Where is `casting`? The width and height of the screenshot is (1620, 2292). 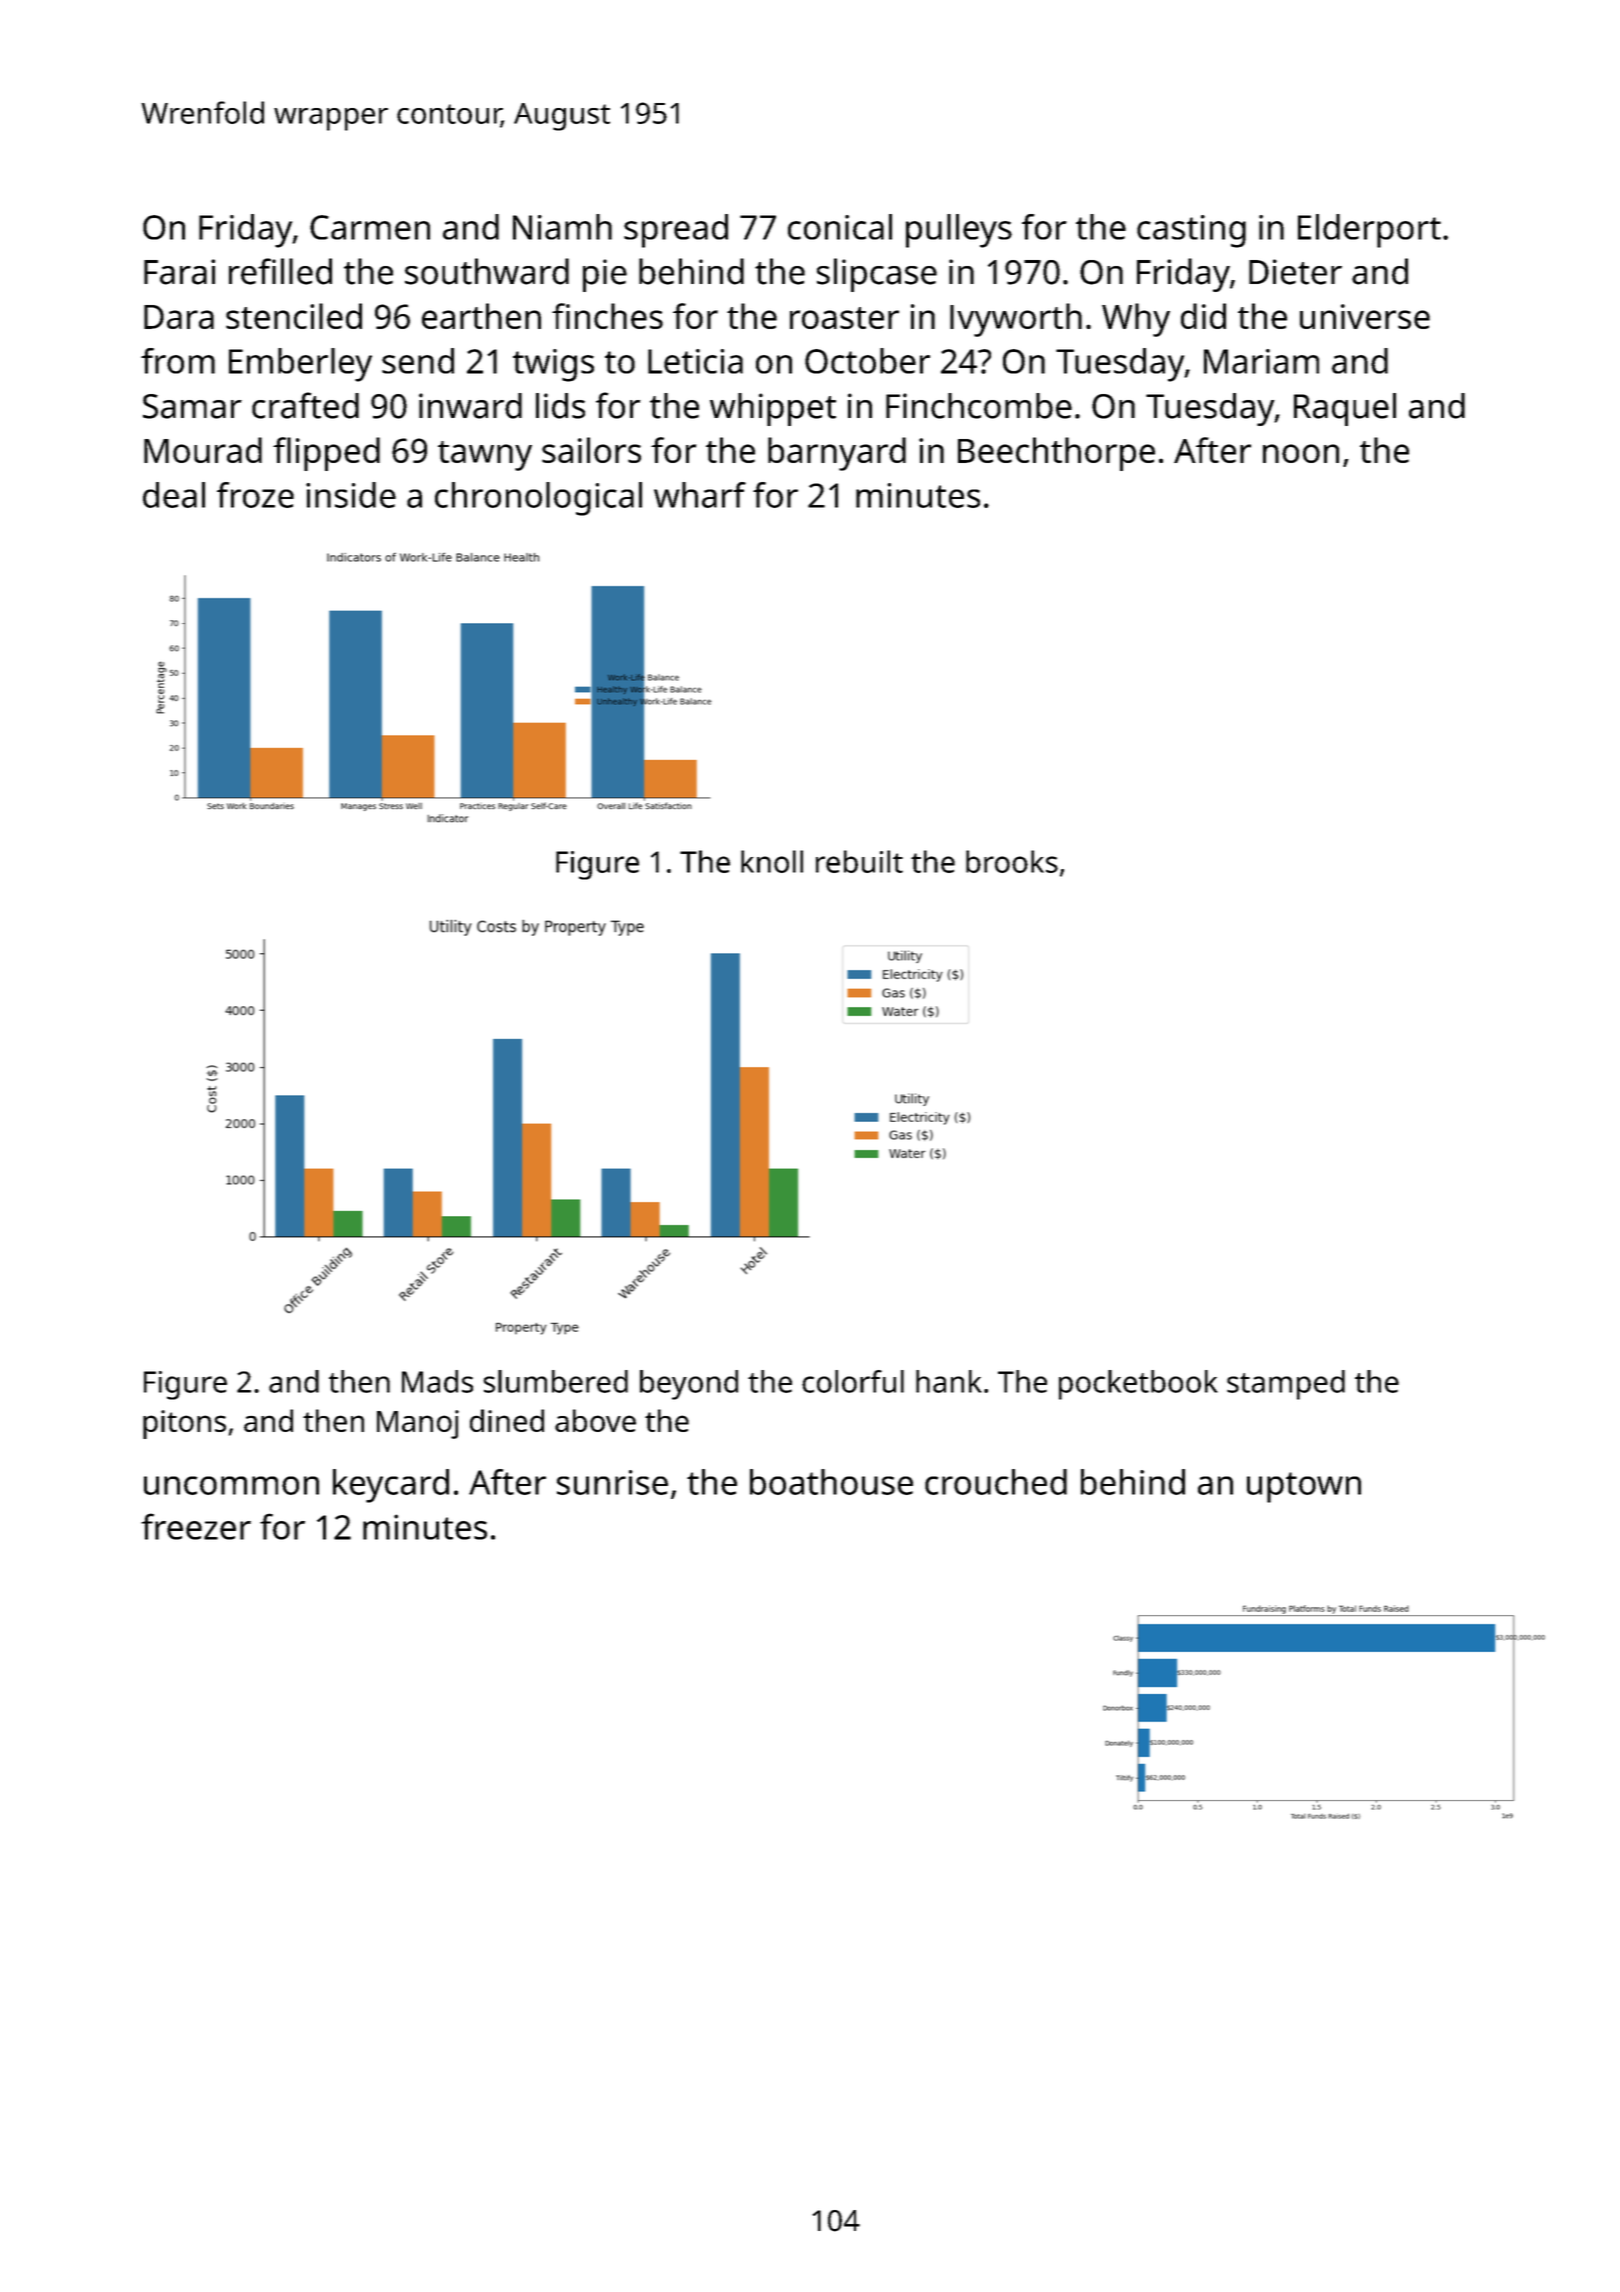 casting is located at coordinates (1191, 231).
